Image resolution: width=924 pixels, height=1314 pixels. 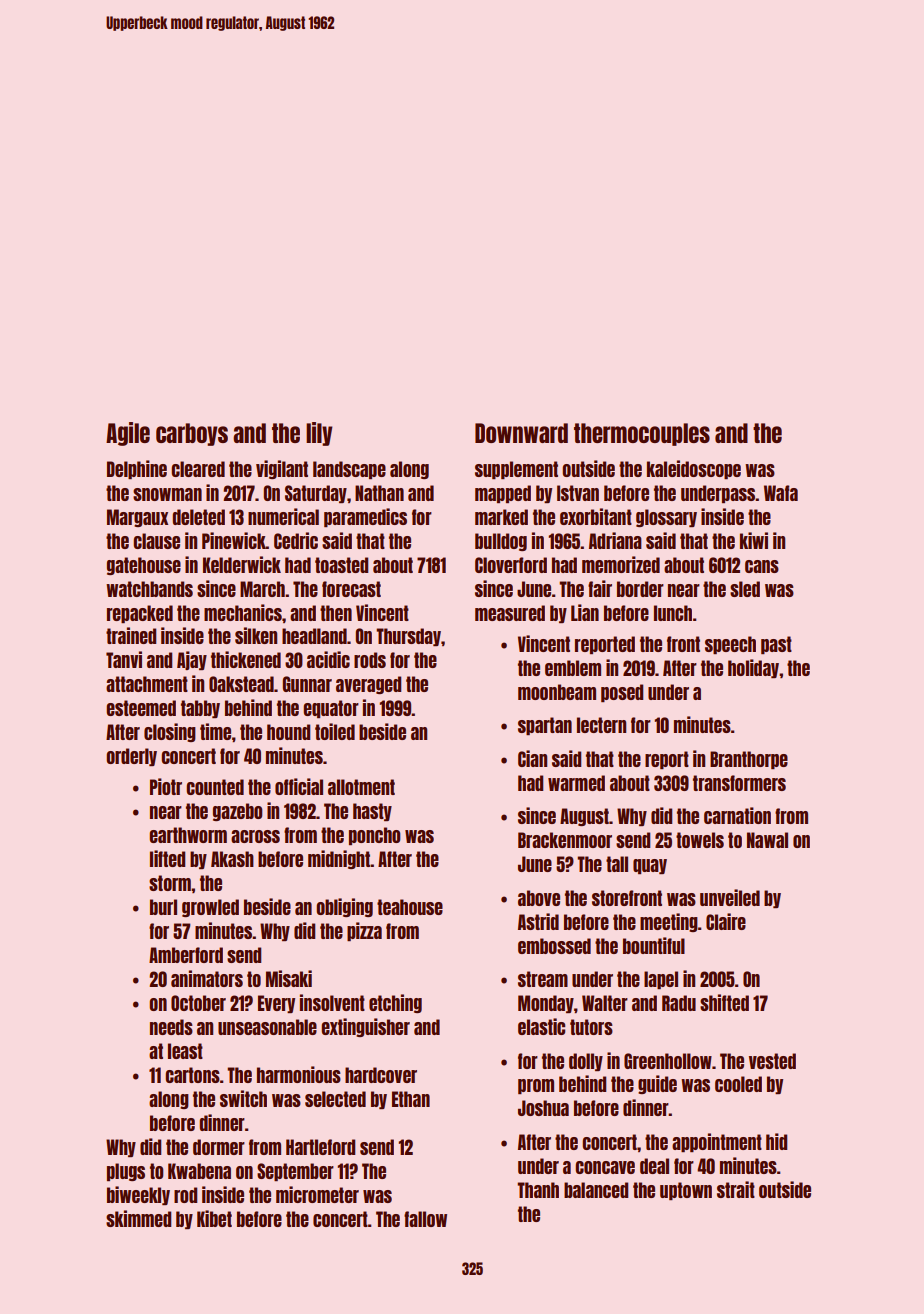 I want to click on extinguisher, so click(x=365, y=1027).
